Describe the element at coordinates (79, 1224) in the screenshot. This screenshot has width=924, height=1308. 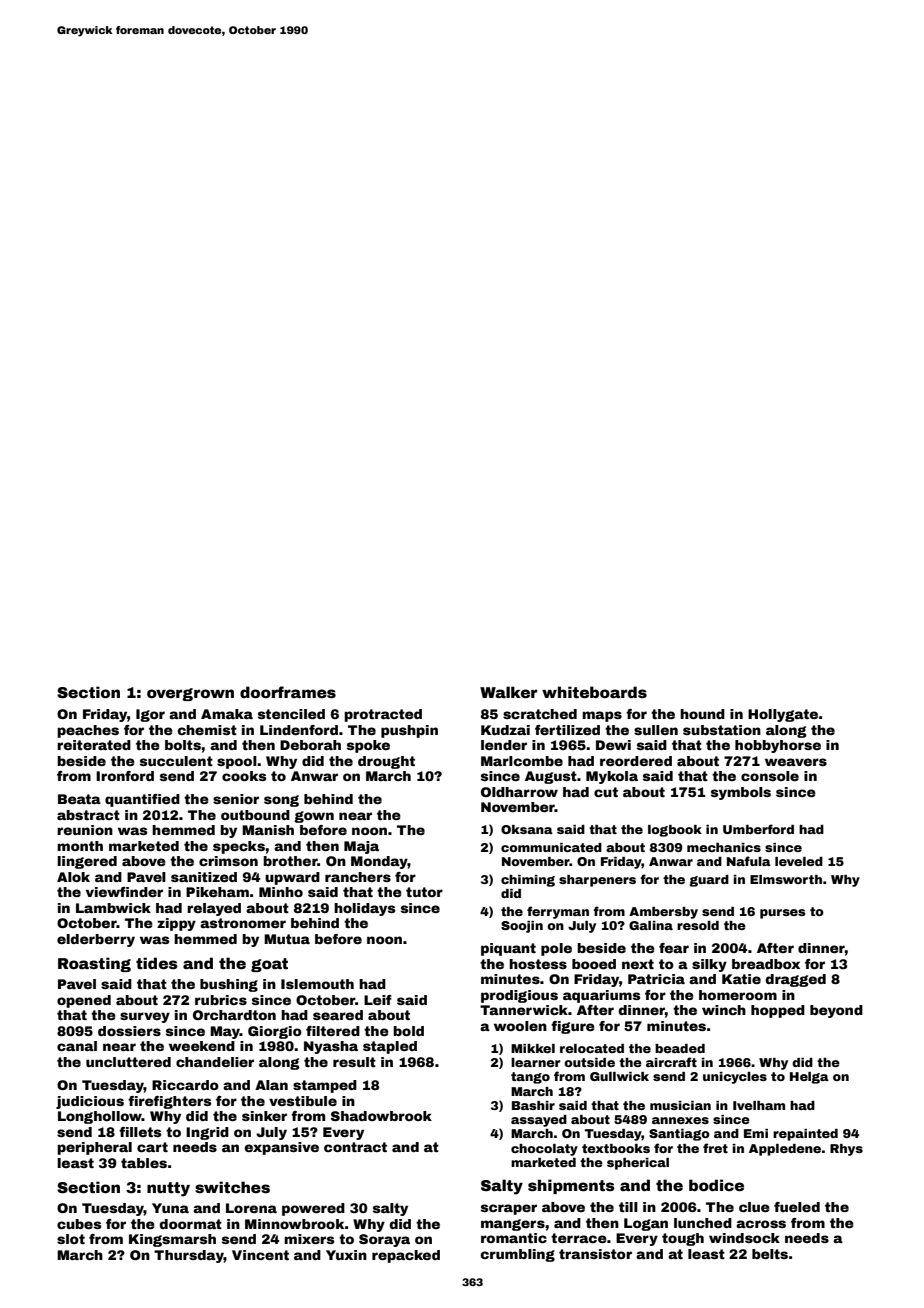
I see `cubes` at that location.
